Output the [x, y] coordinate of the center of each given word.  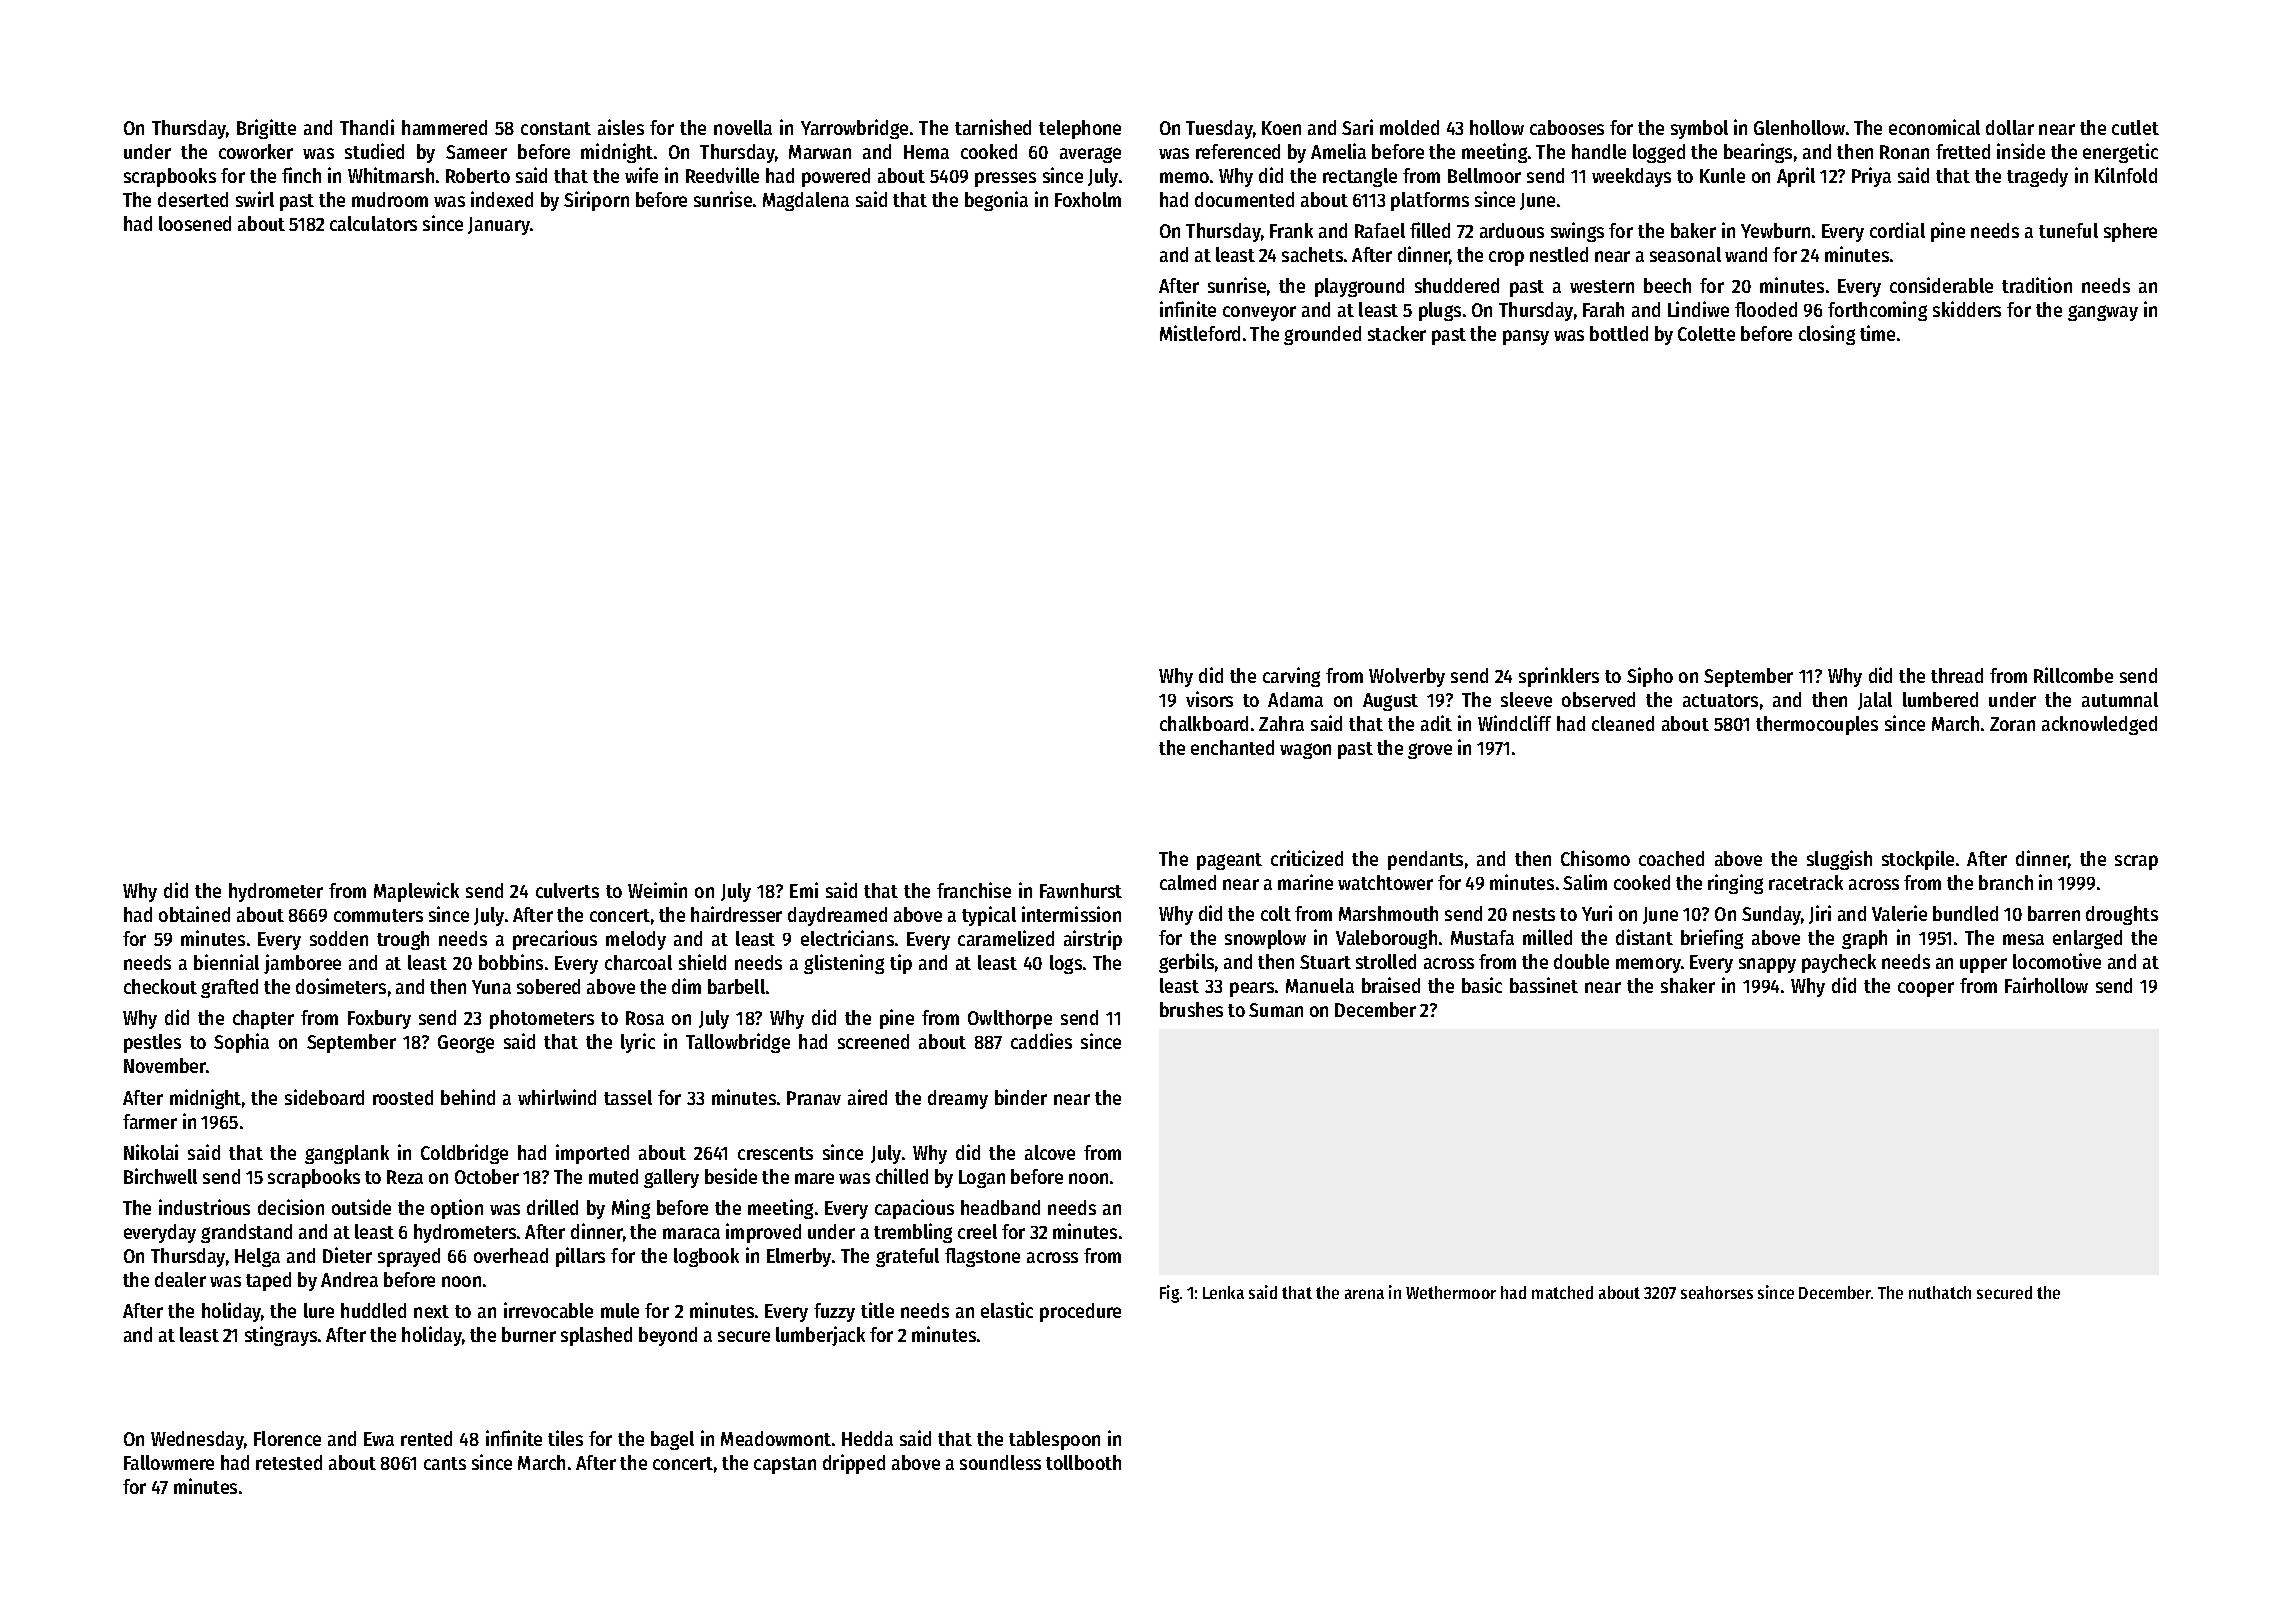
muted [613, 1176]
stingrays [281, 1336]
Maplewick [416, 892]
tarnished [993, 127]
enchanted [1232, 747]
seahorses [1717, 1292]
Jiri [1820, 914]
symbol [1699, 129]
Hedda [867, 1438]
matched [1562, 1292]
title [877, 1310]
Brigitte [266, 129]
